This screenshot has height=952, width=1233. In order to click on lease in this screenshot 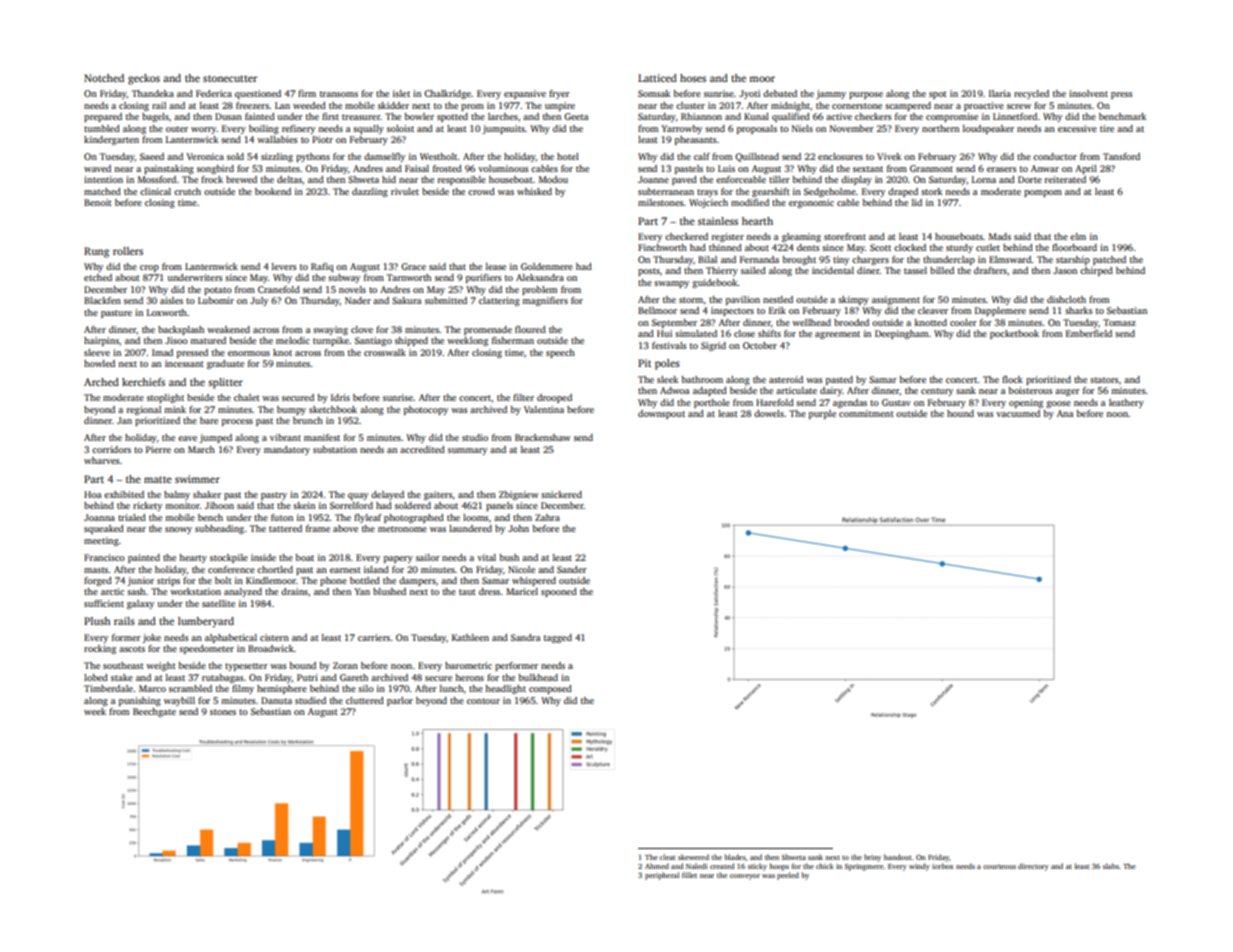, I will do `click(496, 266)`.
